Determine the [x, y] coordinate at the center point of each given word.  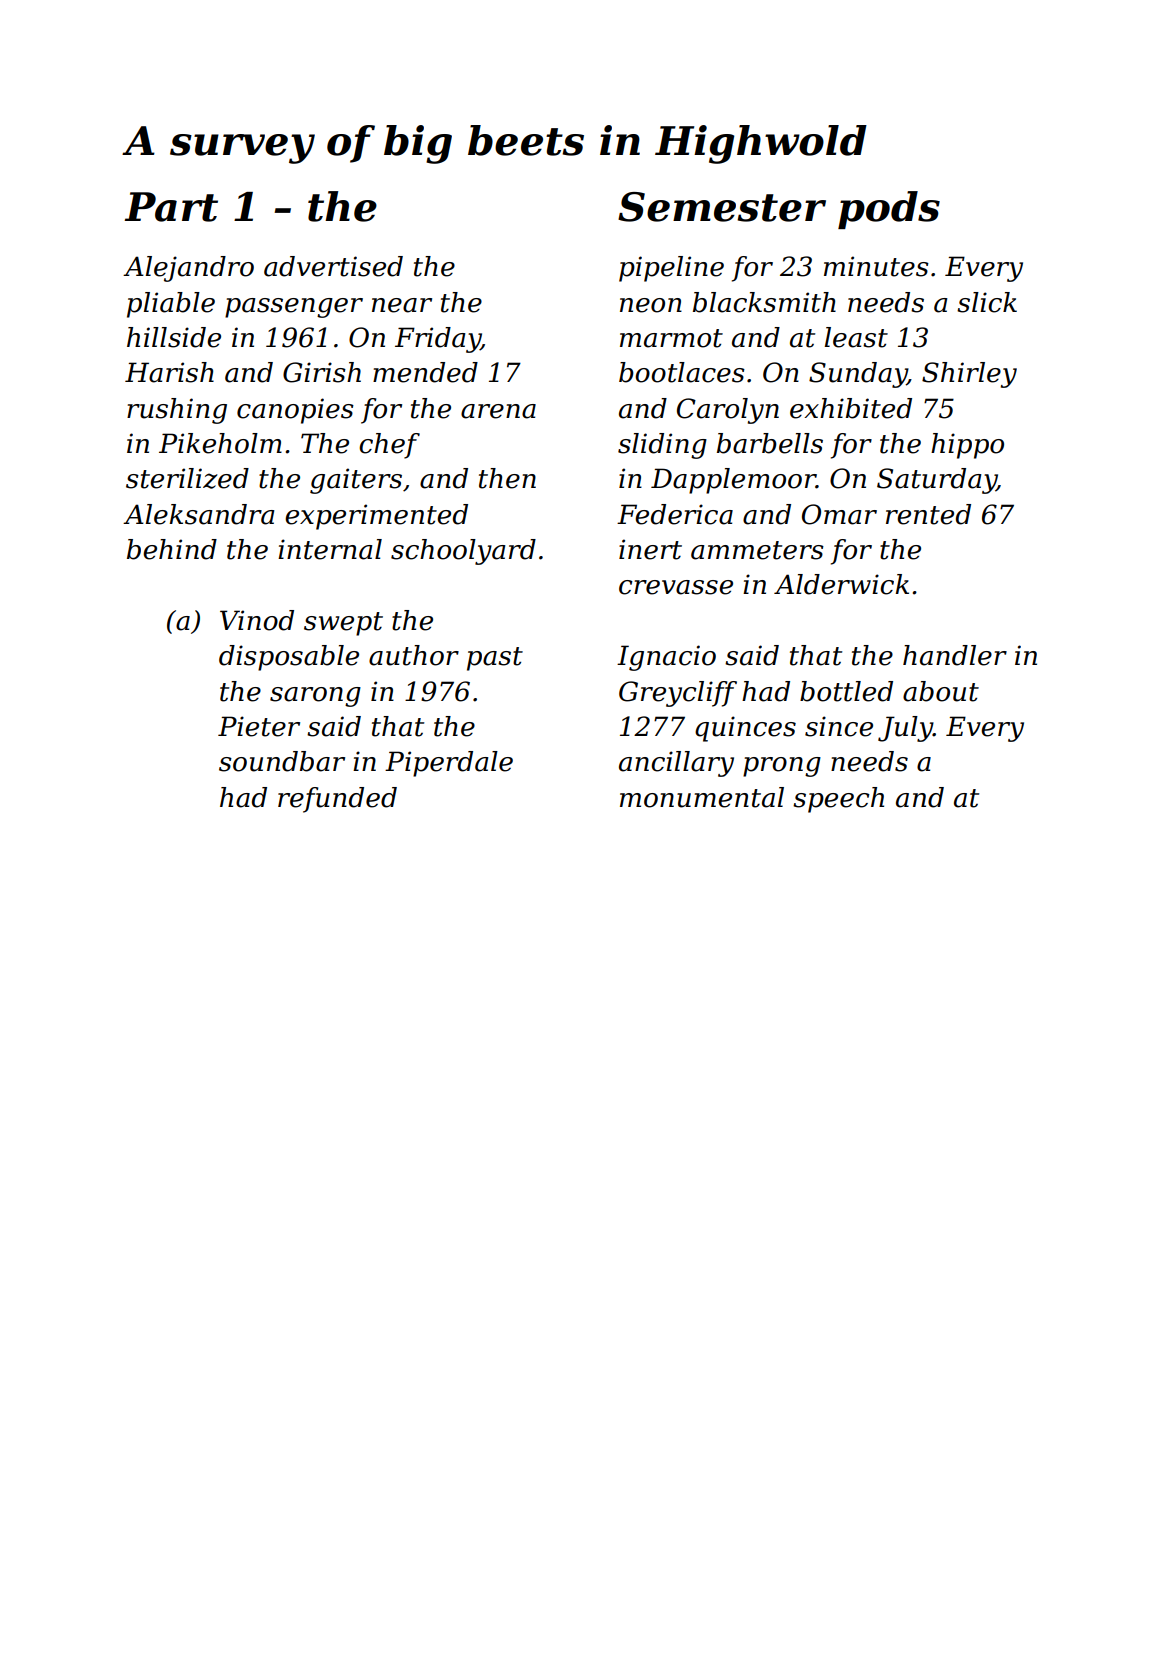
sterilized [187, 478]
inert [650, 549]
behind [172, 549]
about [941, 691]
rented [928, 514]
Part [171, 207]
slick [987, 302]
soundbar [282, 761]
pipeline [671, 269]
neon [651, 305]
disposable [289, 658]
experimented [376, 517]
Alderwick [841, 584]
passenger [294, 308]
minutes [876, 266]
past [495, 659]
